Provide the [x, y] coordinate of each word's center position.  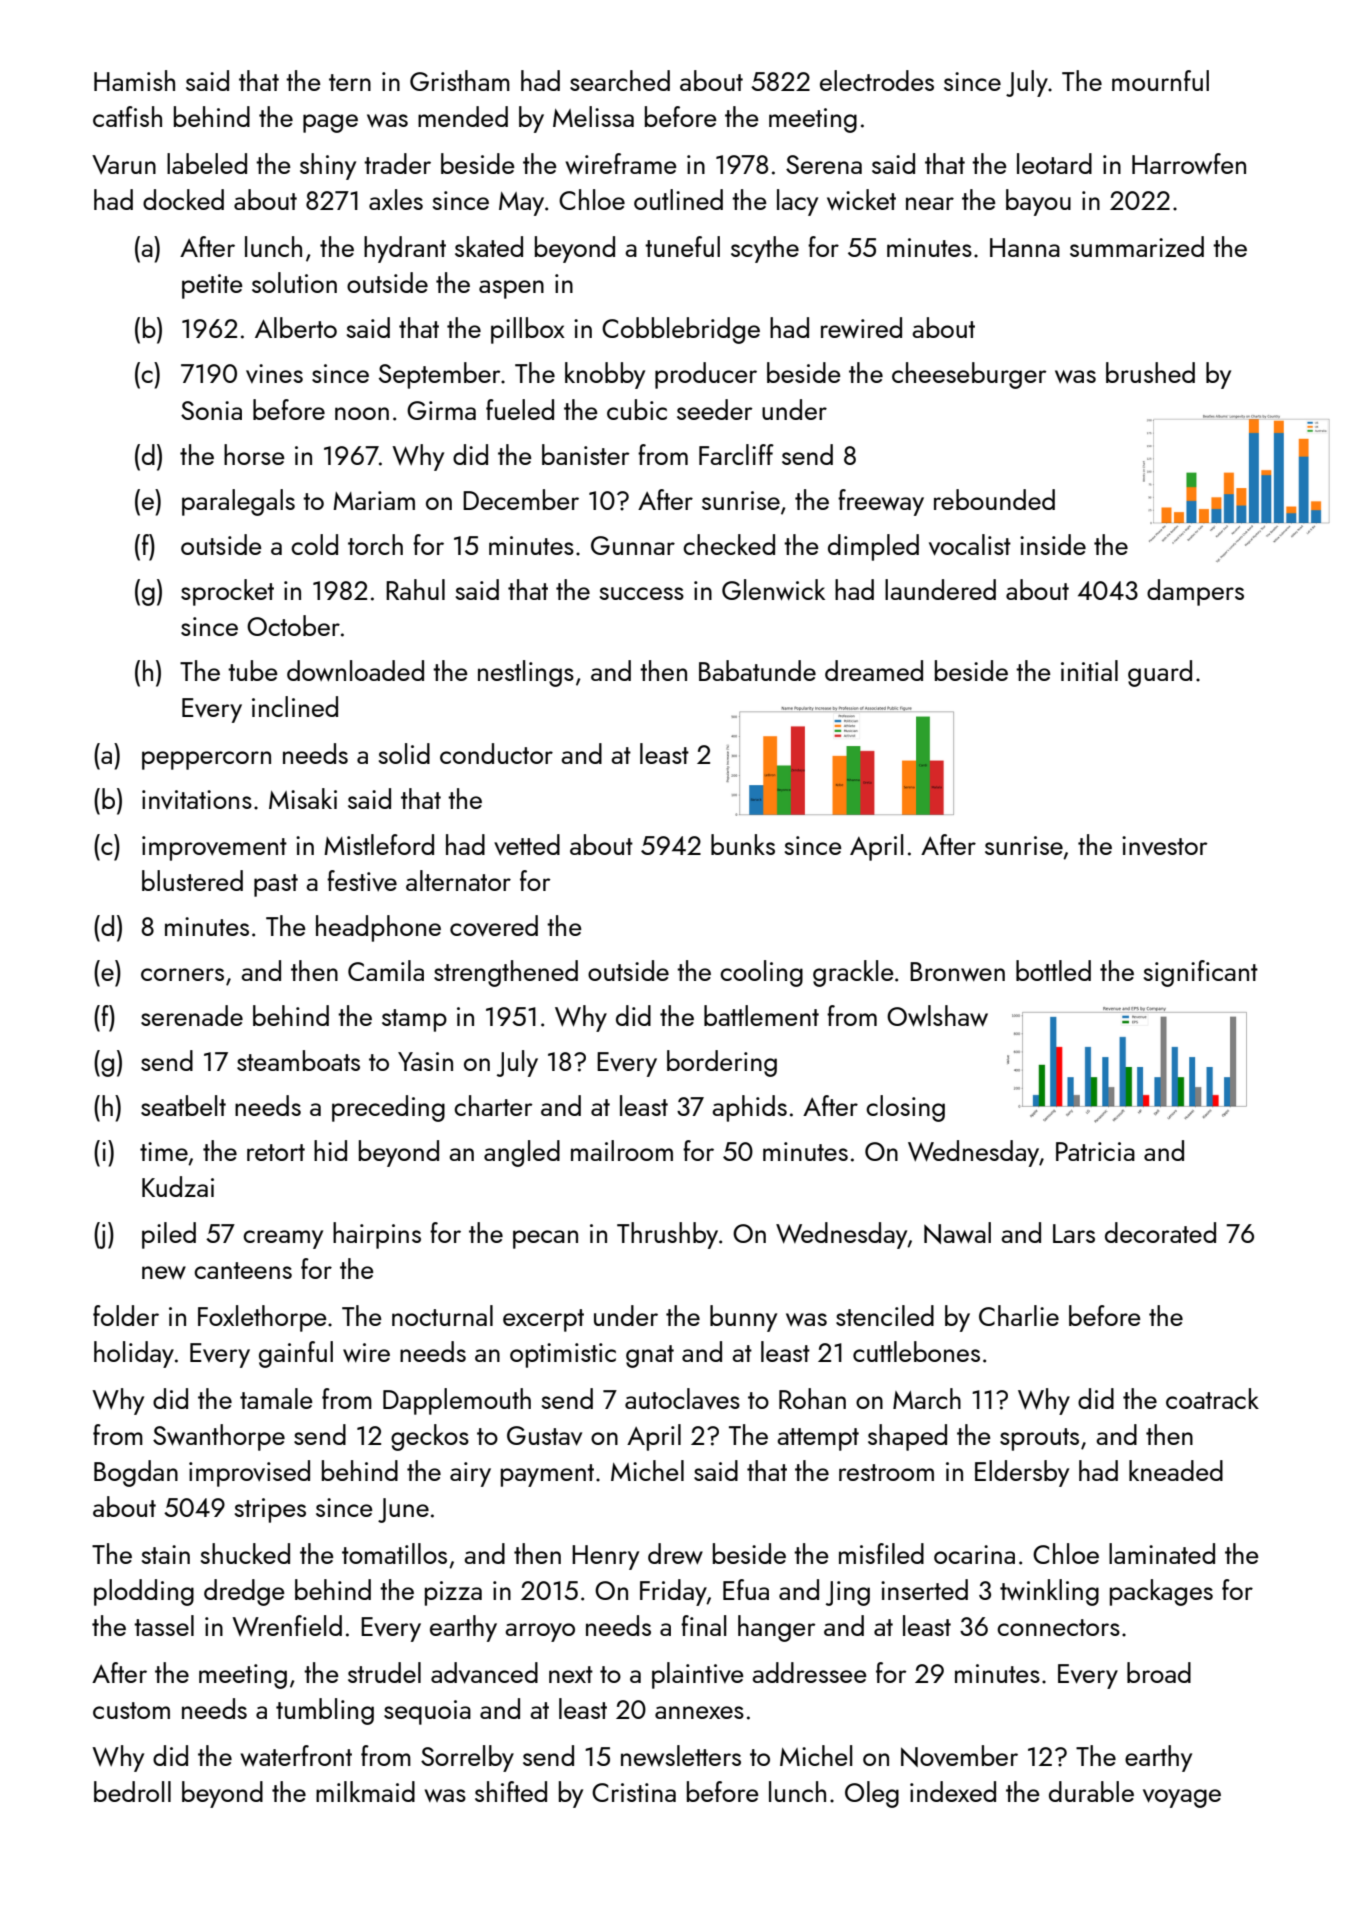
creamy [283, 1239]
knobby [605, 375]
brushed [1150, 372]
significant [1201, 973]
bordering [722, 1063]
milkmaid [365, 1791]
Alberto [296, 327]
